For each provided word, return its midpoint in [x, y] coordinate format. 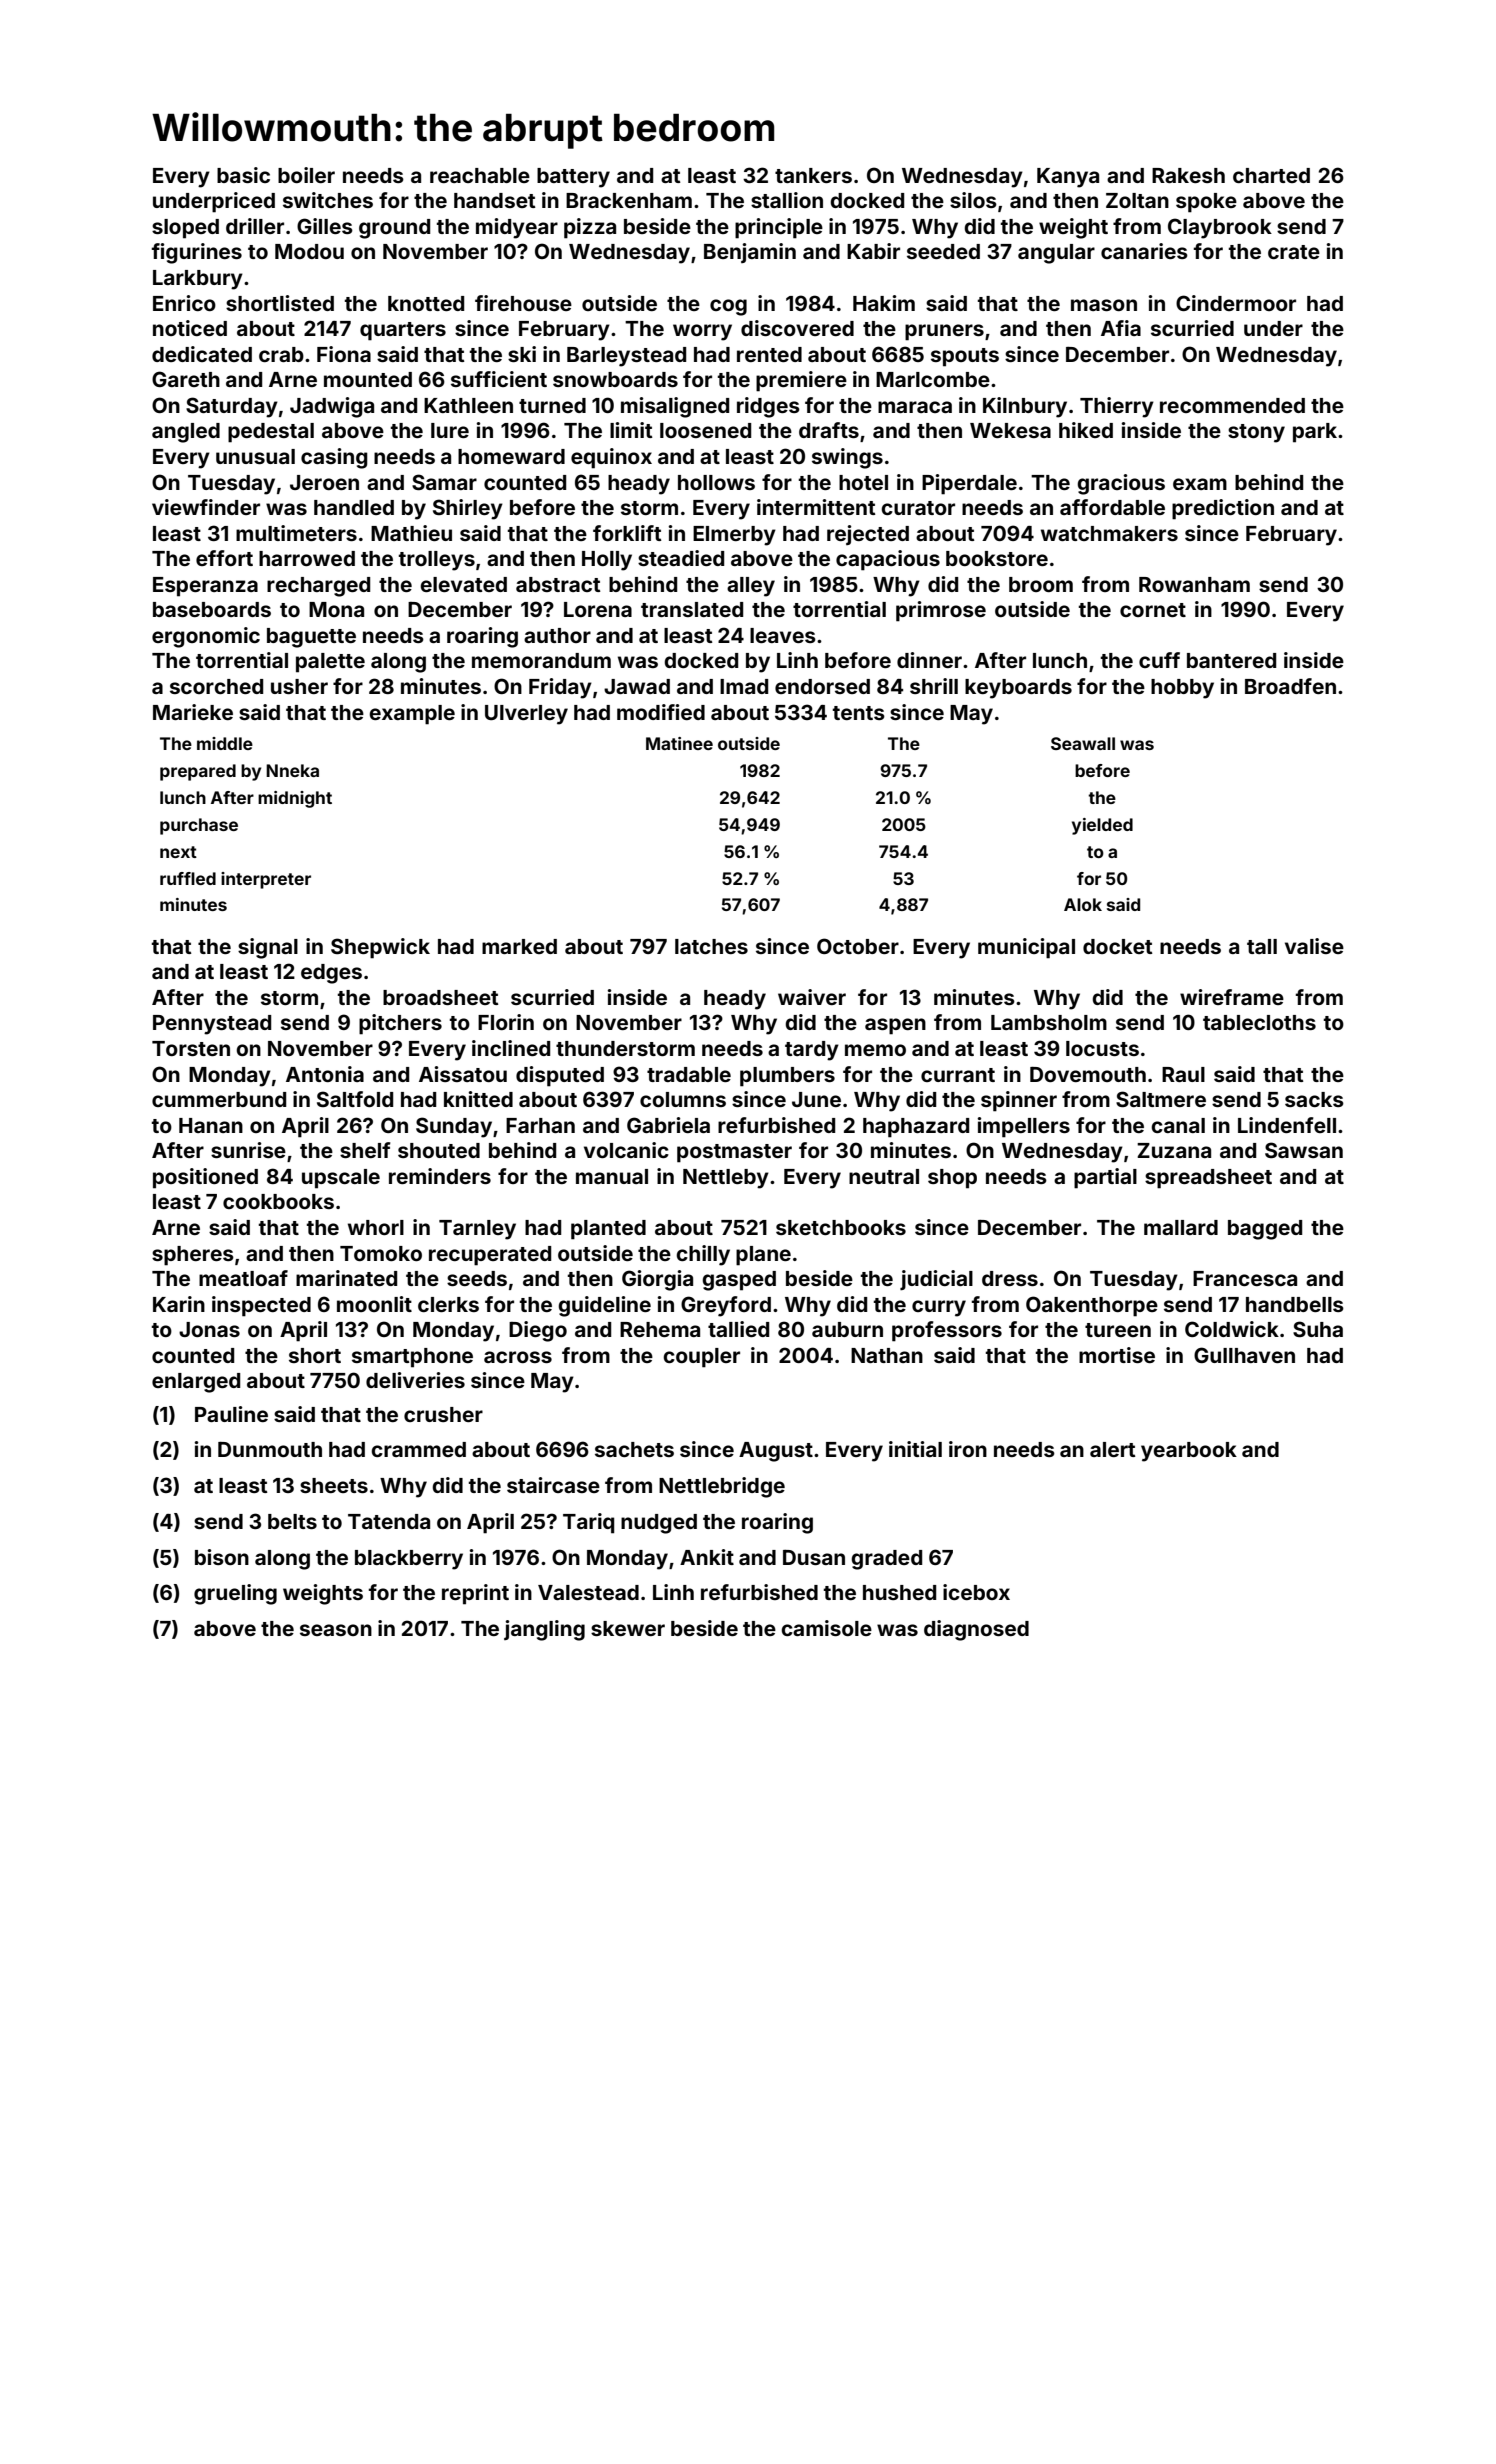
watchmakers [1109, 533]
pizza [590, 228]
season [336, 1630]
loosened [705, 430]
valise [1314, 946]
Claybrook [1220, 228]
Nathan [887, 1355]
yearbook [1189, 1452]
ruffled [188, 878]
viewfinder [206, 507]
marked [519, 946]
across [518, 1357]
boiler [306, 175]
